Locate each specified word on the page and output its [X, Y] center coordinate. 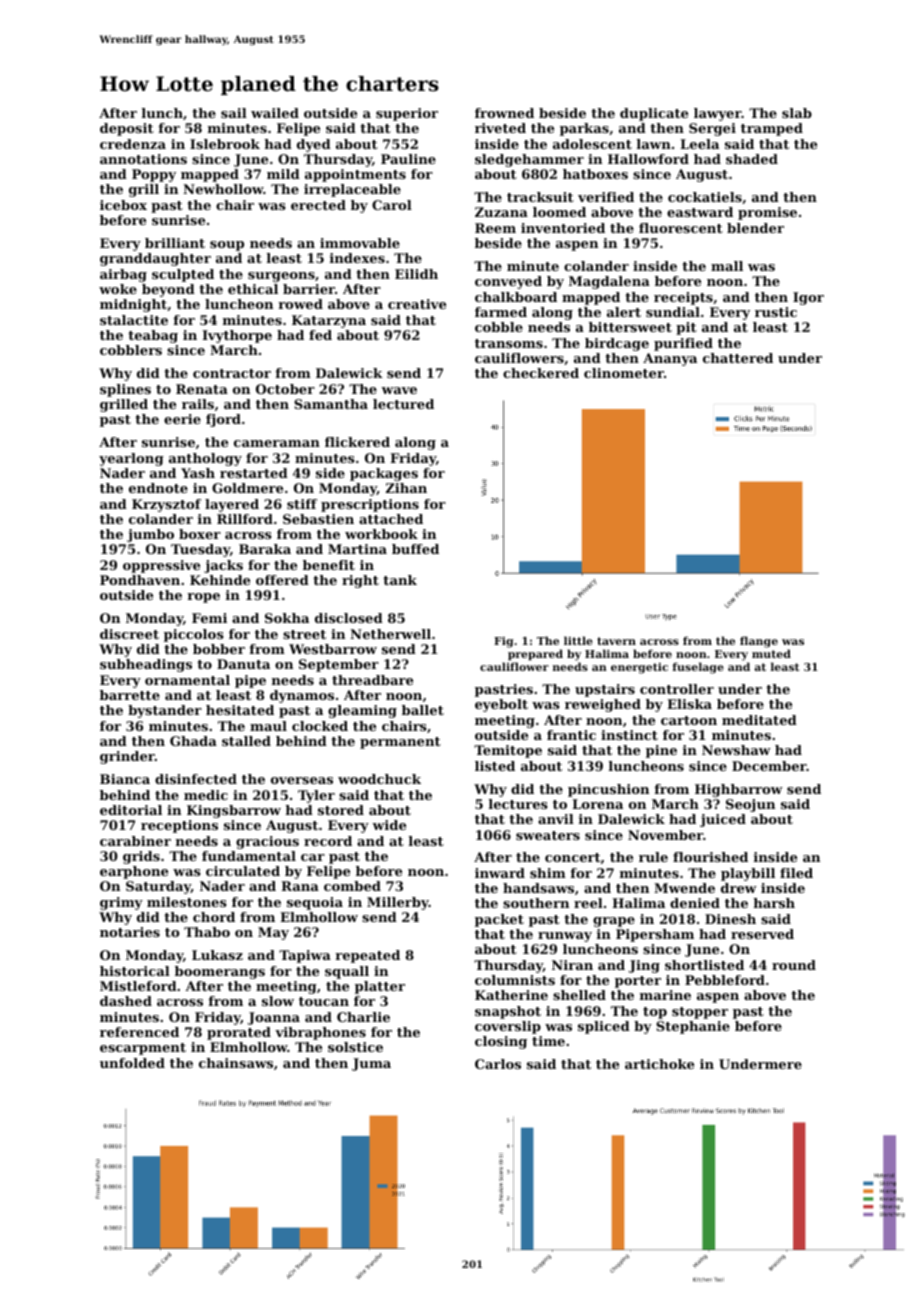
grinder [127, 757]
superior [407, 114]
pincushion [608, 790]
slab [797, 113]
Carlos [498, 1064]
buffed [415, 549]
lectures [518, 804]
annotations [143, 159]
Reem [495, 228]
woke [118, 289]
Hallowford [648, 159]
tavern [616, 641]
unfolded [132, 1063]
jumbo [150, 535]
